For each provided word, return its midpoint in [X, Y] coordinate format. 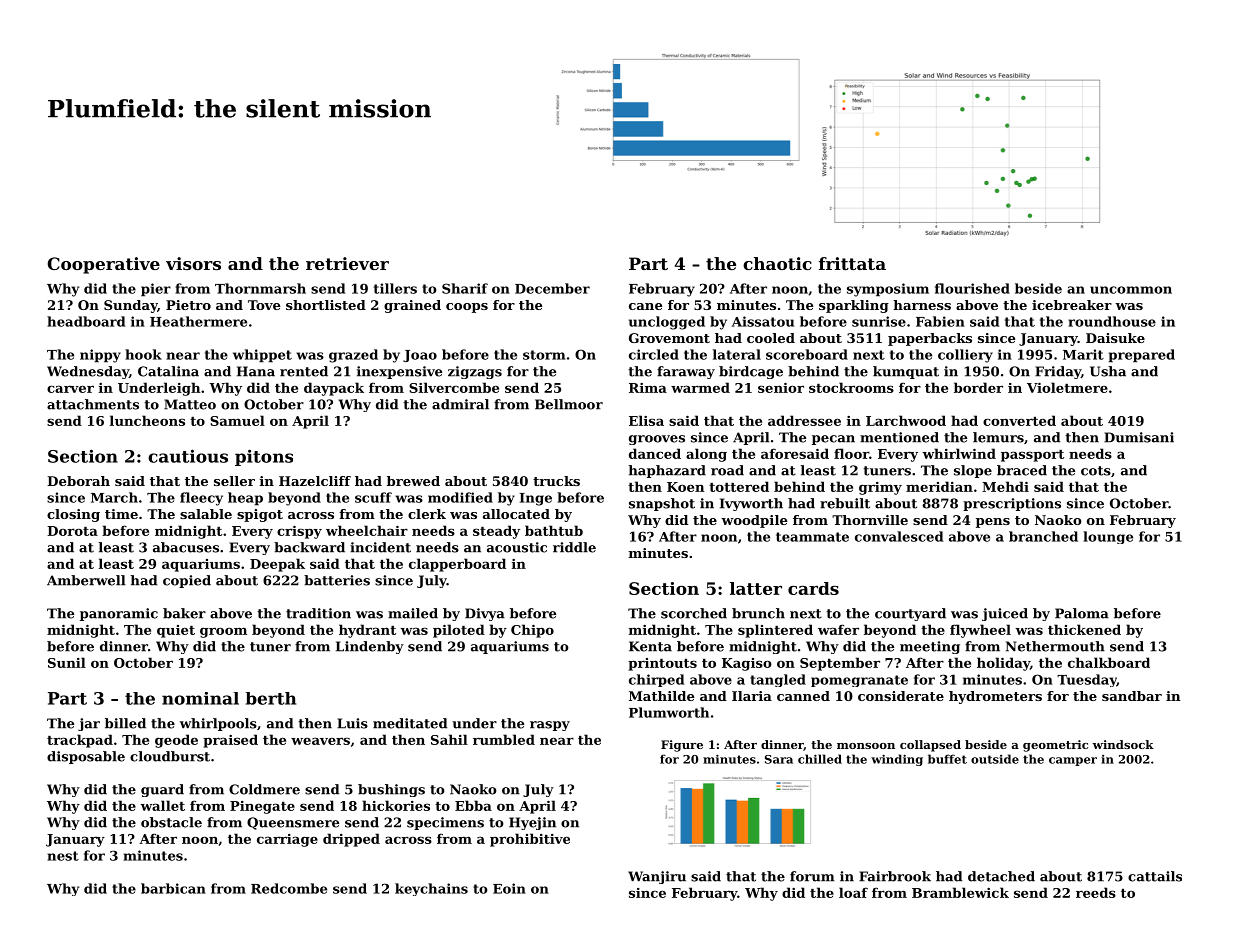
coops [467, 308]
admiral [460, 404]
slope [973, 471]
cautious [188, 456]
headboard [86, 321]
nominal [200, 698]
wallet [163, 805]
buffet [947, 759]
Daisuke [1115, 338]
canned [803, 696]
